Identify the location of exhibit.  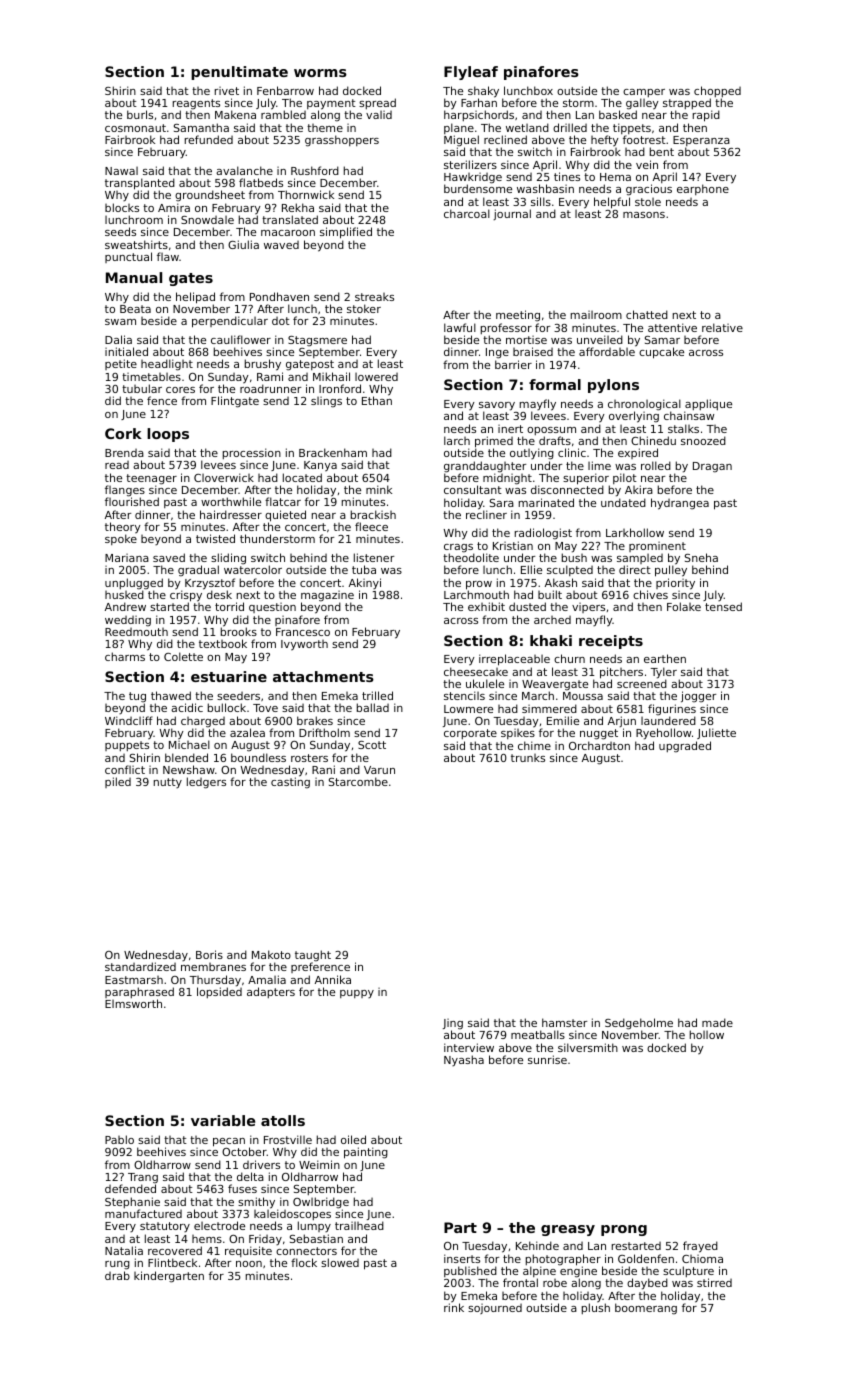
(486, 606).
